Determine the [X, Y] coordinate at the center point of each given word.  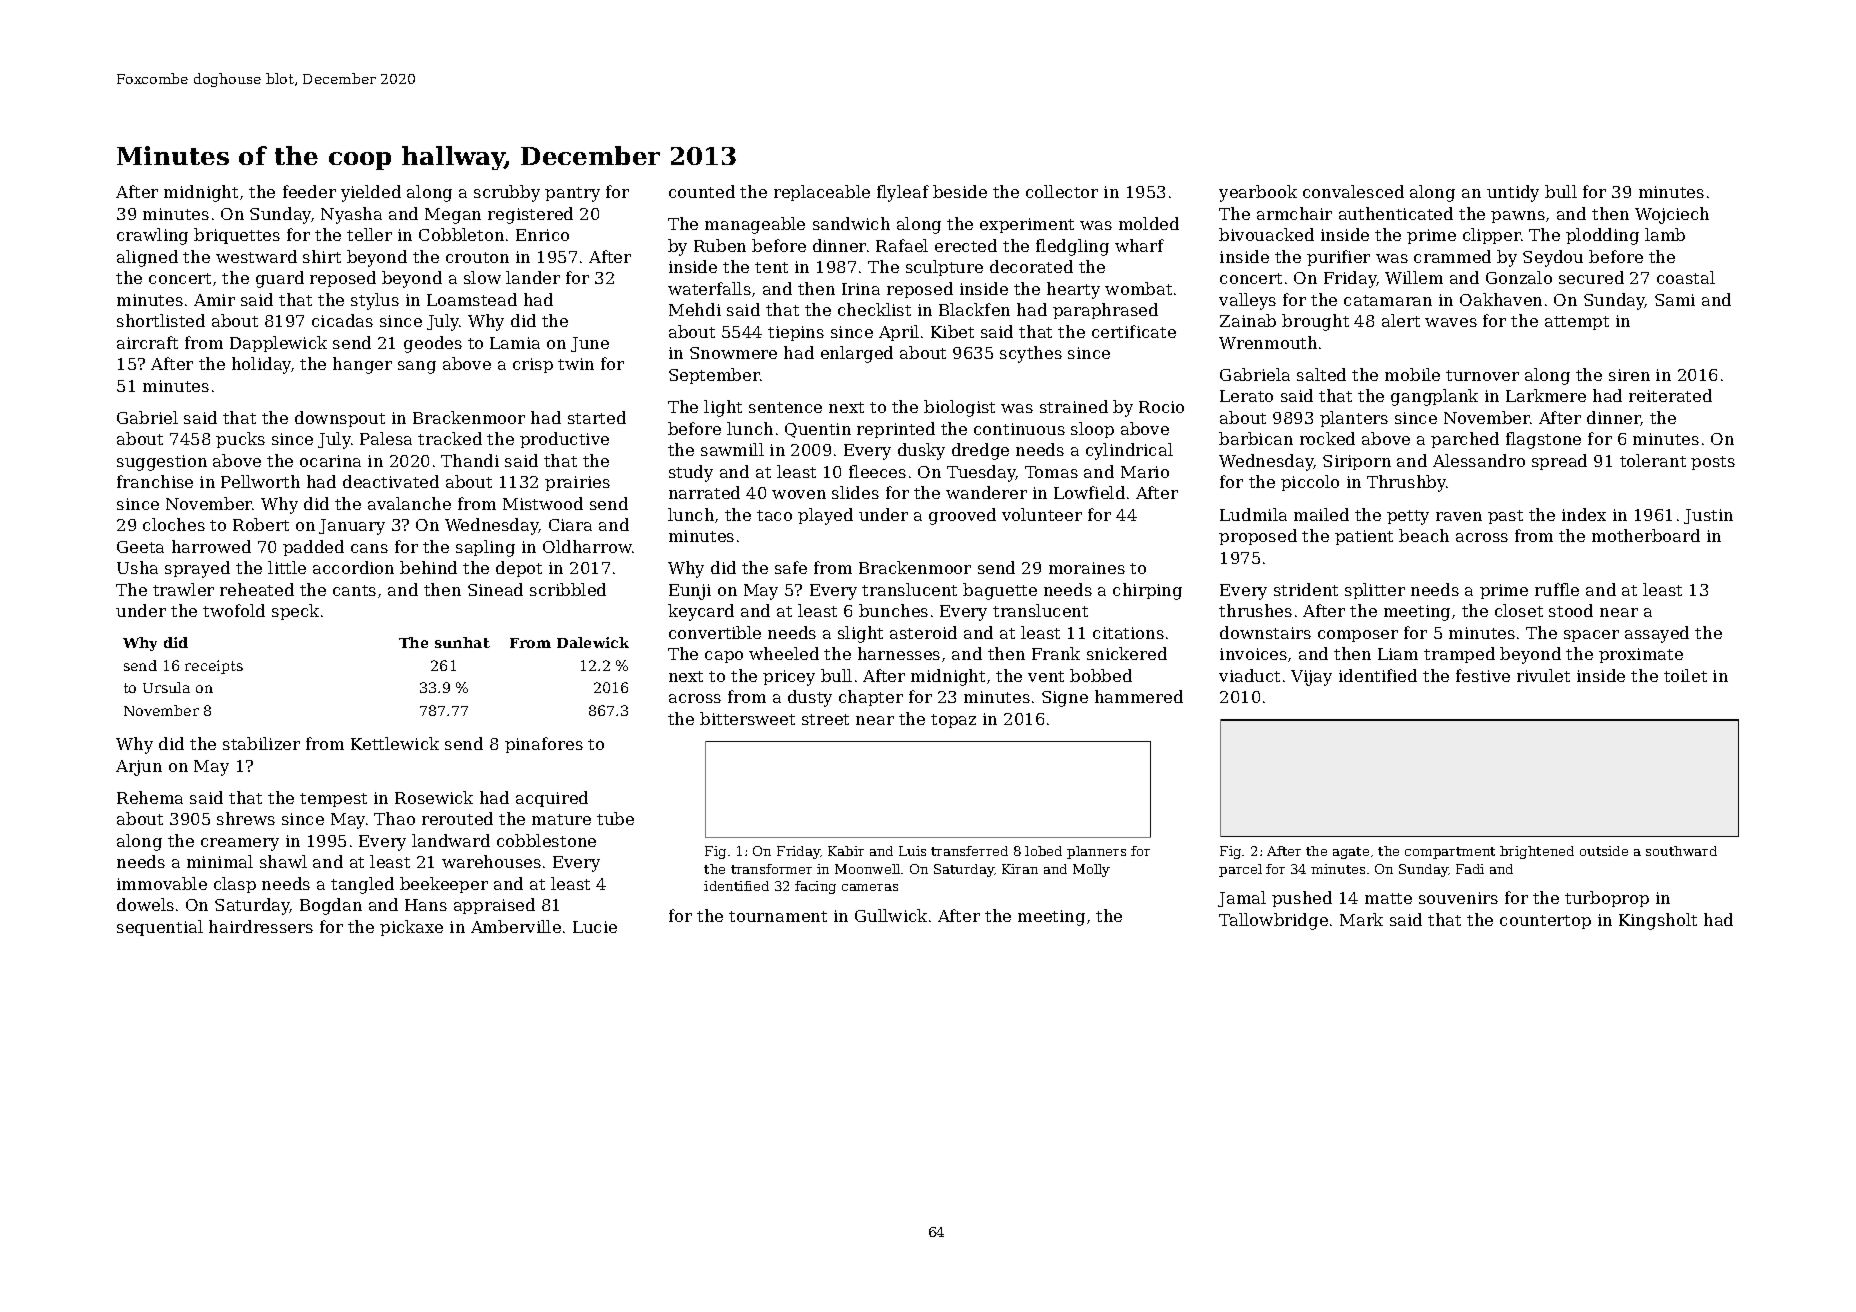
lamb [1665, 234]
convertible [715, 632]
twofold [234, 610]
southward [1681, 851]
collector [1062, 191]
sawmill [732, 449]
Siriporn [1357, 462]
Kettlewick [395, 743]
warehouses [491, 861]
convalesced [1353, 191]
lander [533, 277]
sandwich [851, 223]
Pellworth [260, 481]
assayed [1657, 634]
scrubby [507, 193]
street [825, 719]
